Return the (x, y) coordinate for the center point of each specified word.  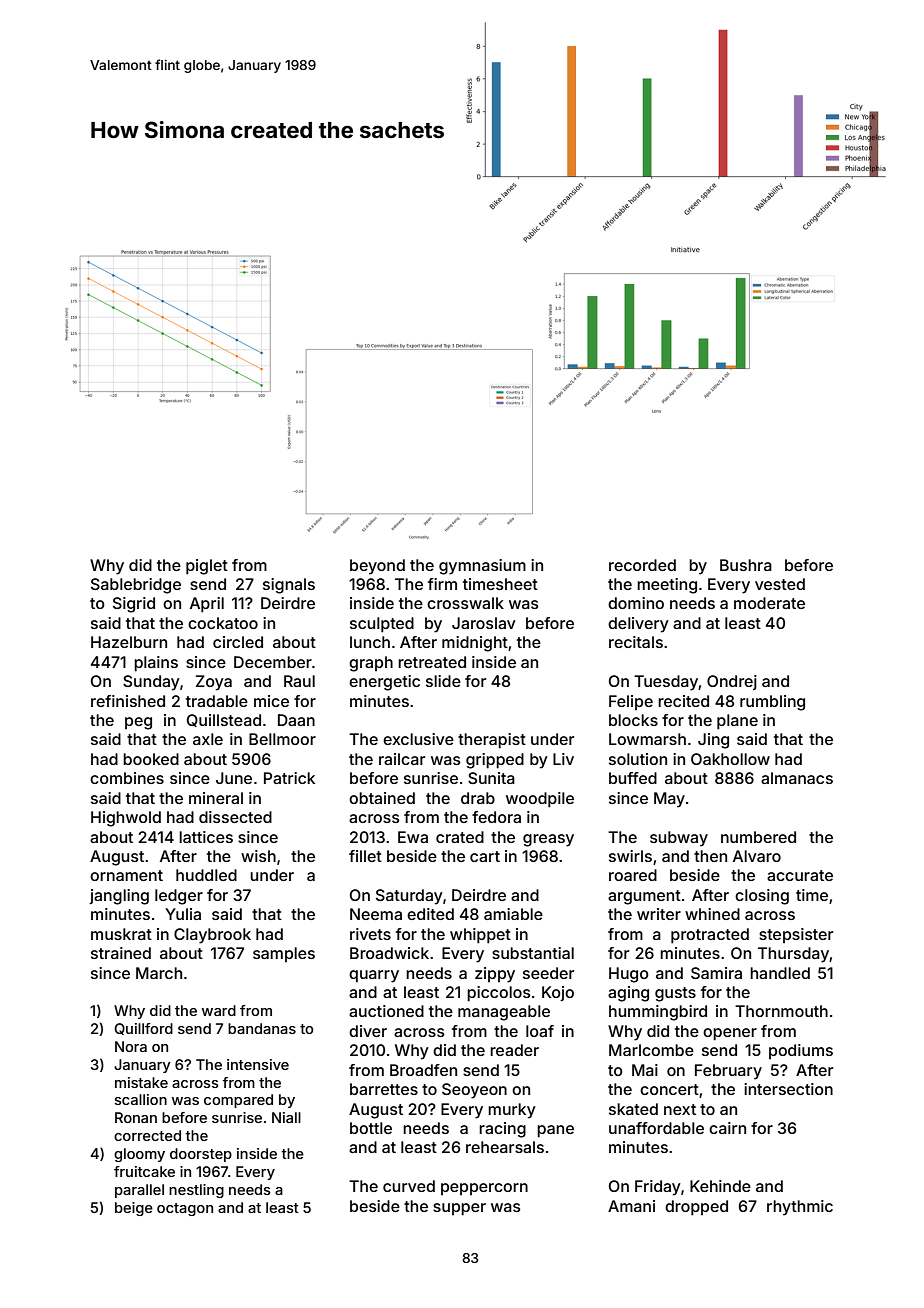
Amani (631, 1206)
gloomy (139, 1155)
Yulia (183, 914)
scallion (141, 1099)
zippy (495, 975)
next (680, 1109)
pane (555, 1131)
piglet (207, 567)
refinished (128, 701)
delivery (638, 625)
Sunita (491, 778)
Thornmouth (781, 1011)
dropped (696, 1208)
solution (638, 759)
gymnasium (482, 567)
